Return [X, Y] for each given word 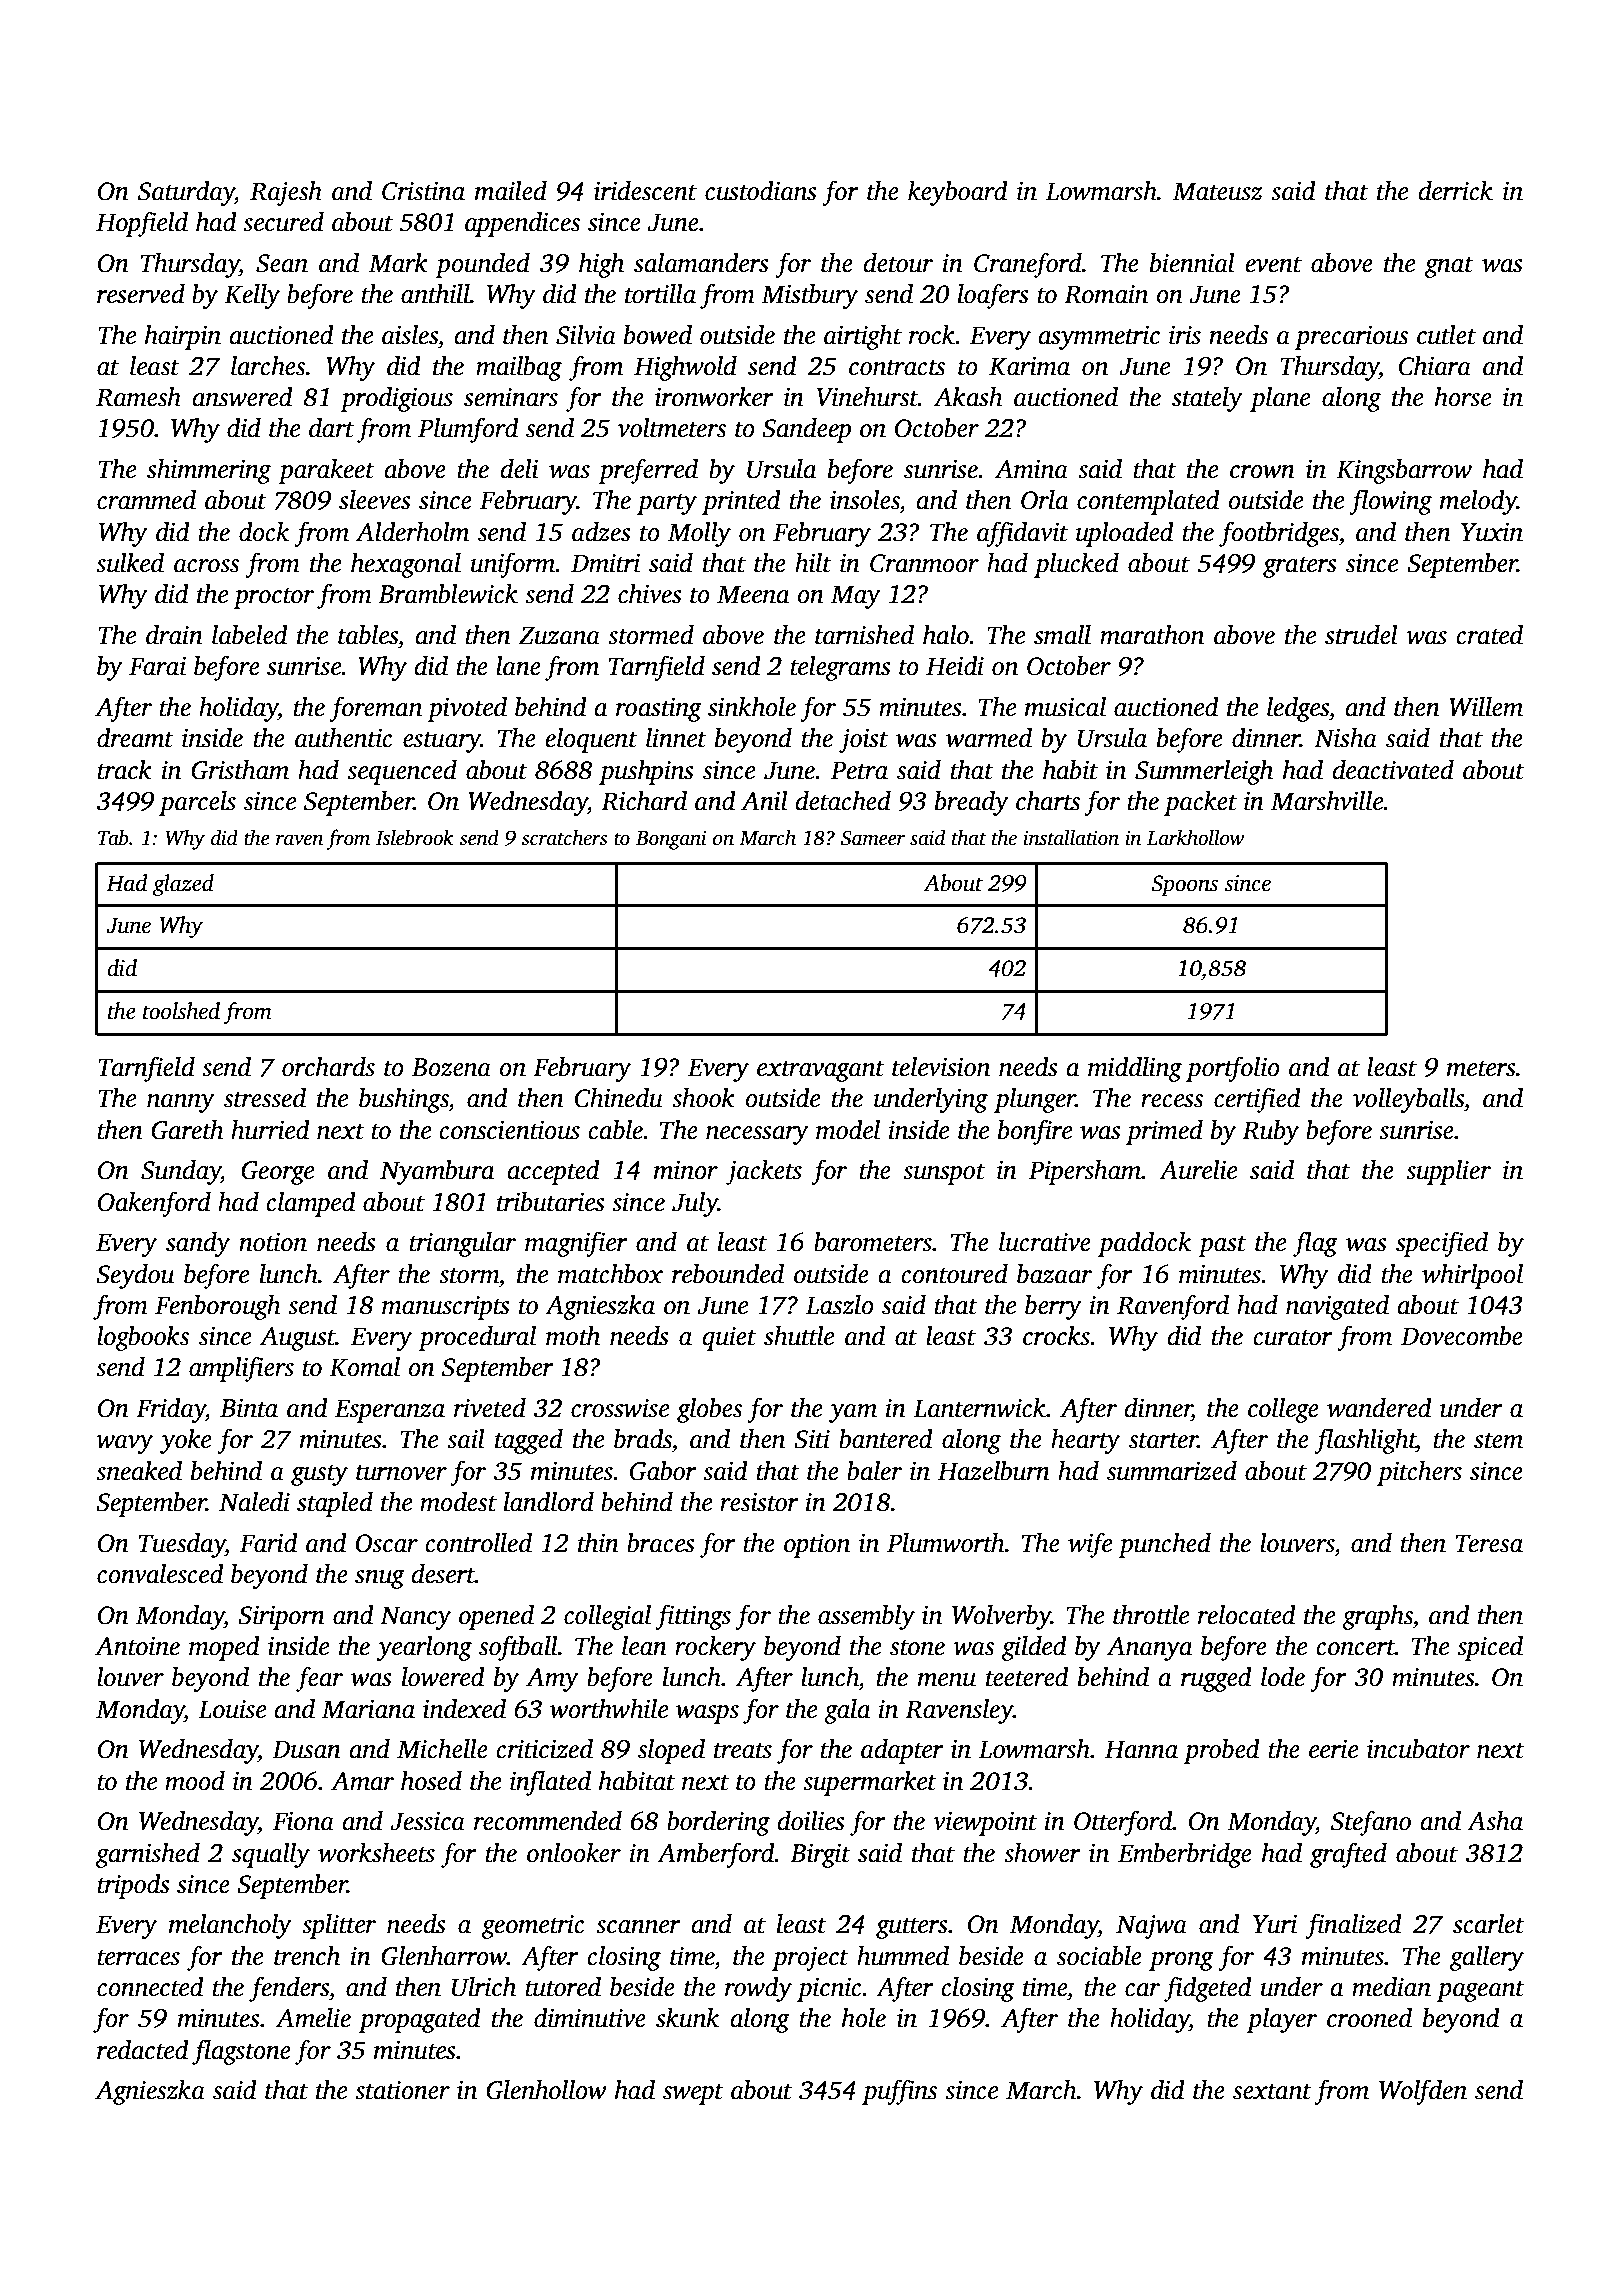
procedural [477, 1338]
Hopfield [142, 224]
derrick [1455, 191]
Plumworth [946, 1543]
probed [1222, 1751]
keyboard [958, 193]
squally [271, 1855]
